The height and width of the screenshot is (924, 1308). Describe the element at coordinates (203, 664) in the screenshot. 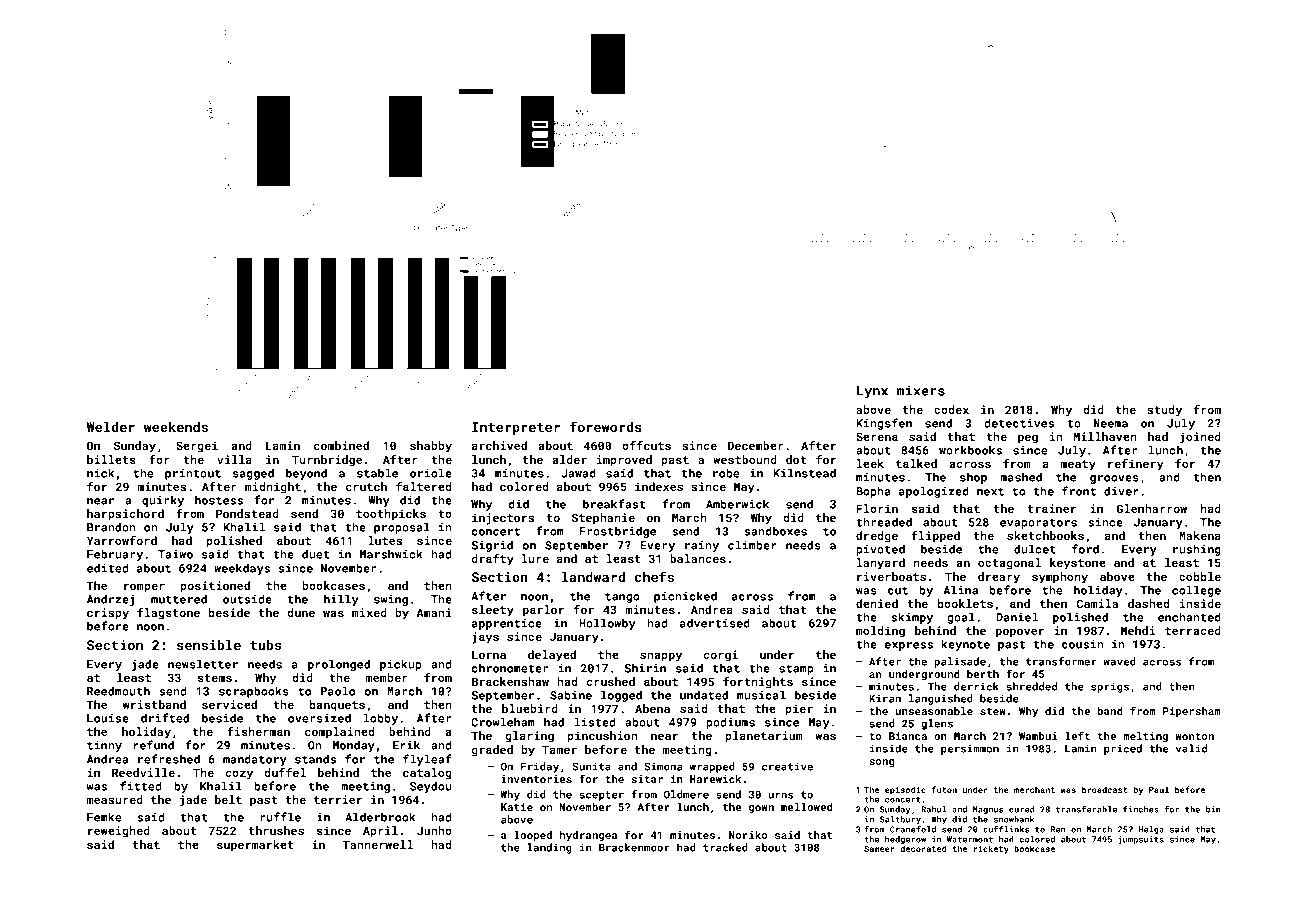

I see `newsletter` at that location.
